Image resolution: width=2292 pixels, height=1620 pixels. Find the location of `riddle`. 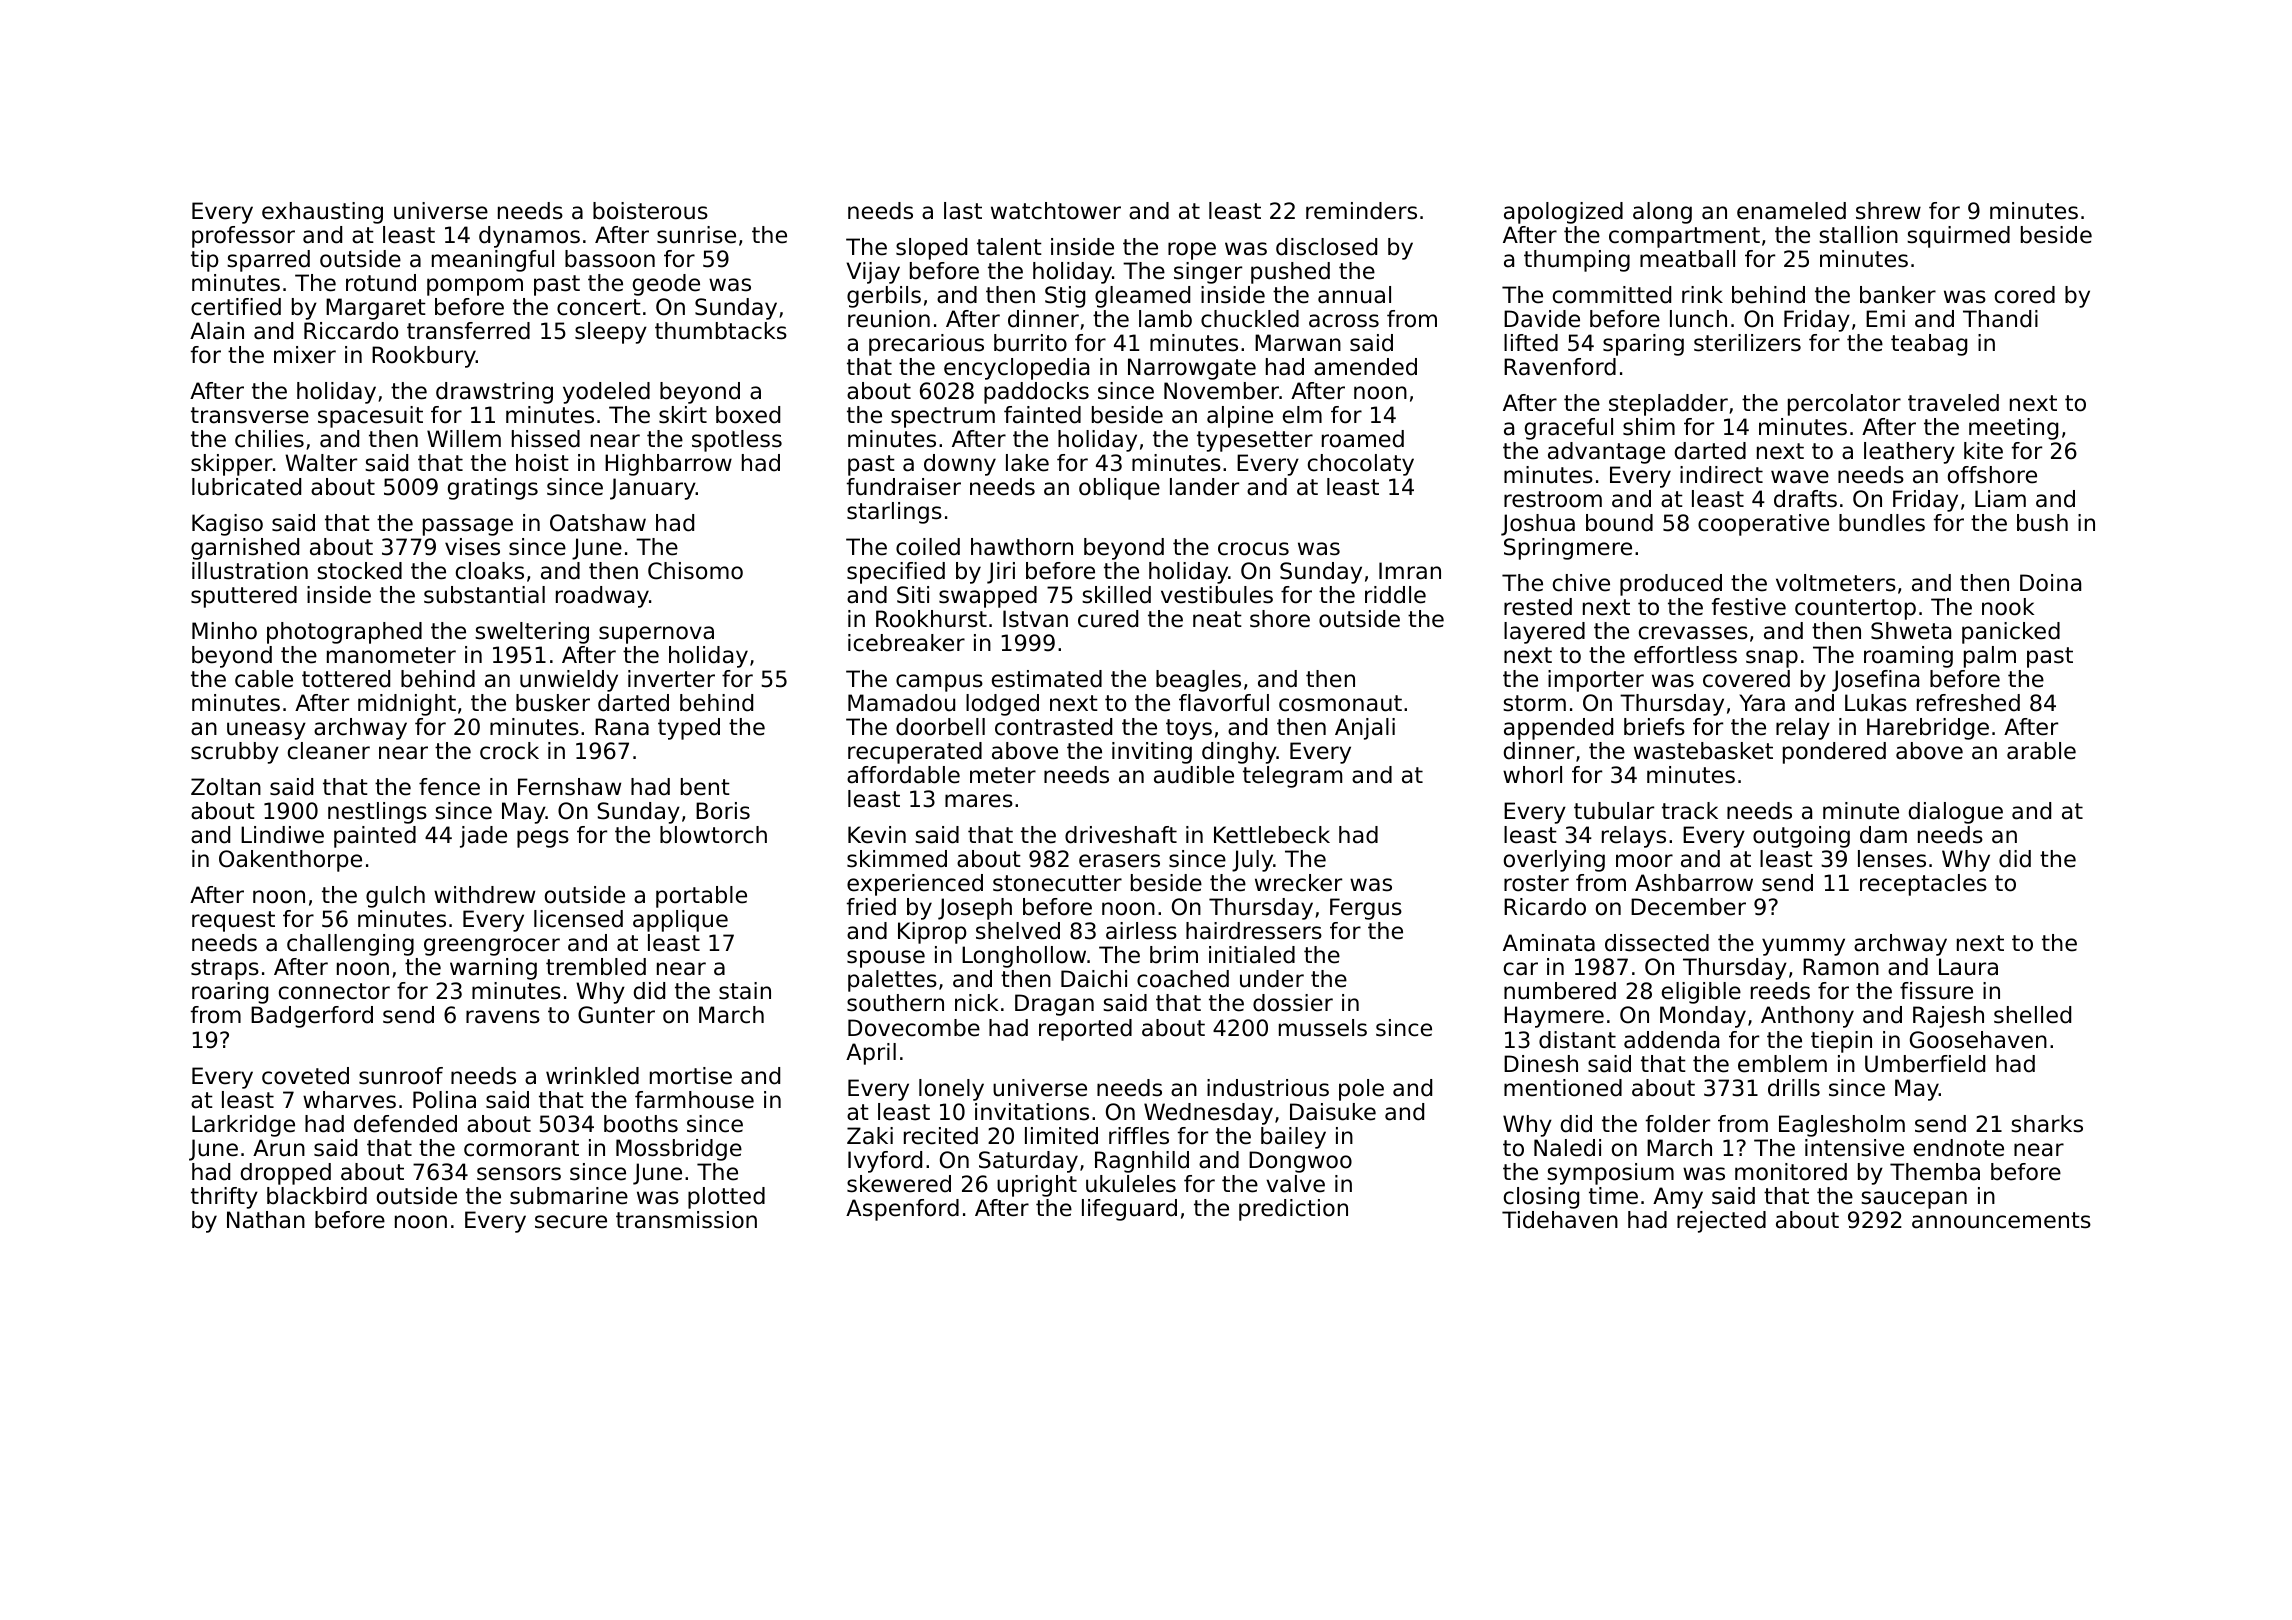

riddle is located at coordinates (1395, 595).
